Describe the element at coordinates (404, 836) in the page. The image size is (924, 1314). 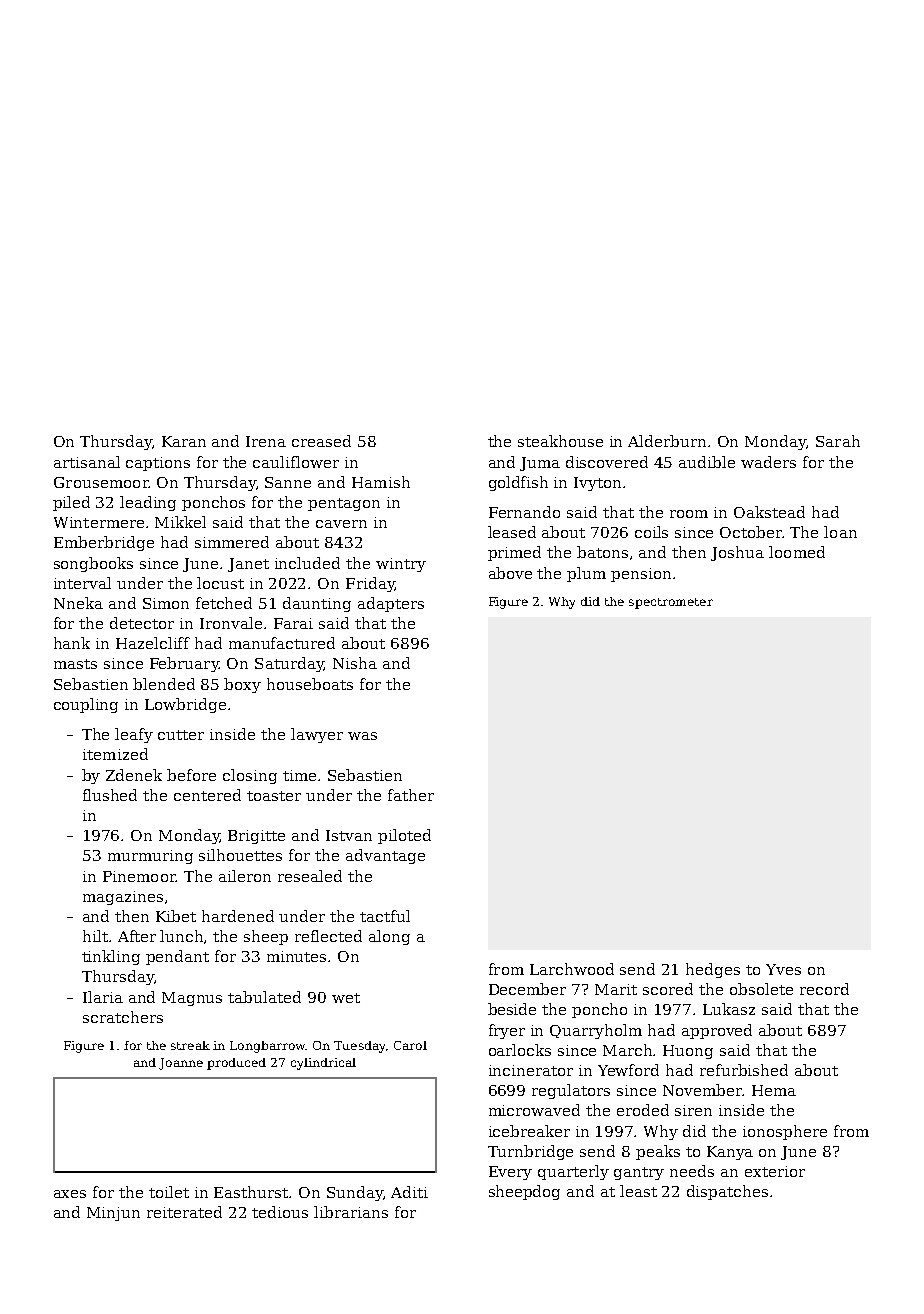
I see `piloted` at that location.
